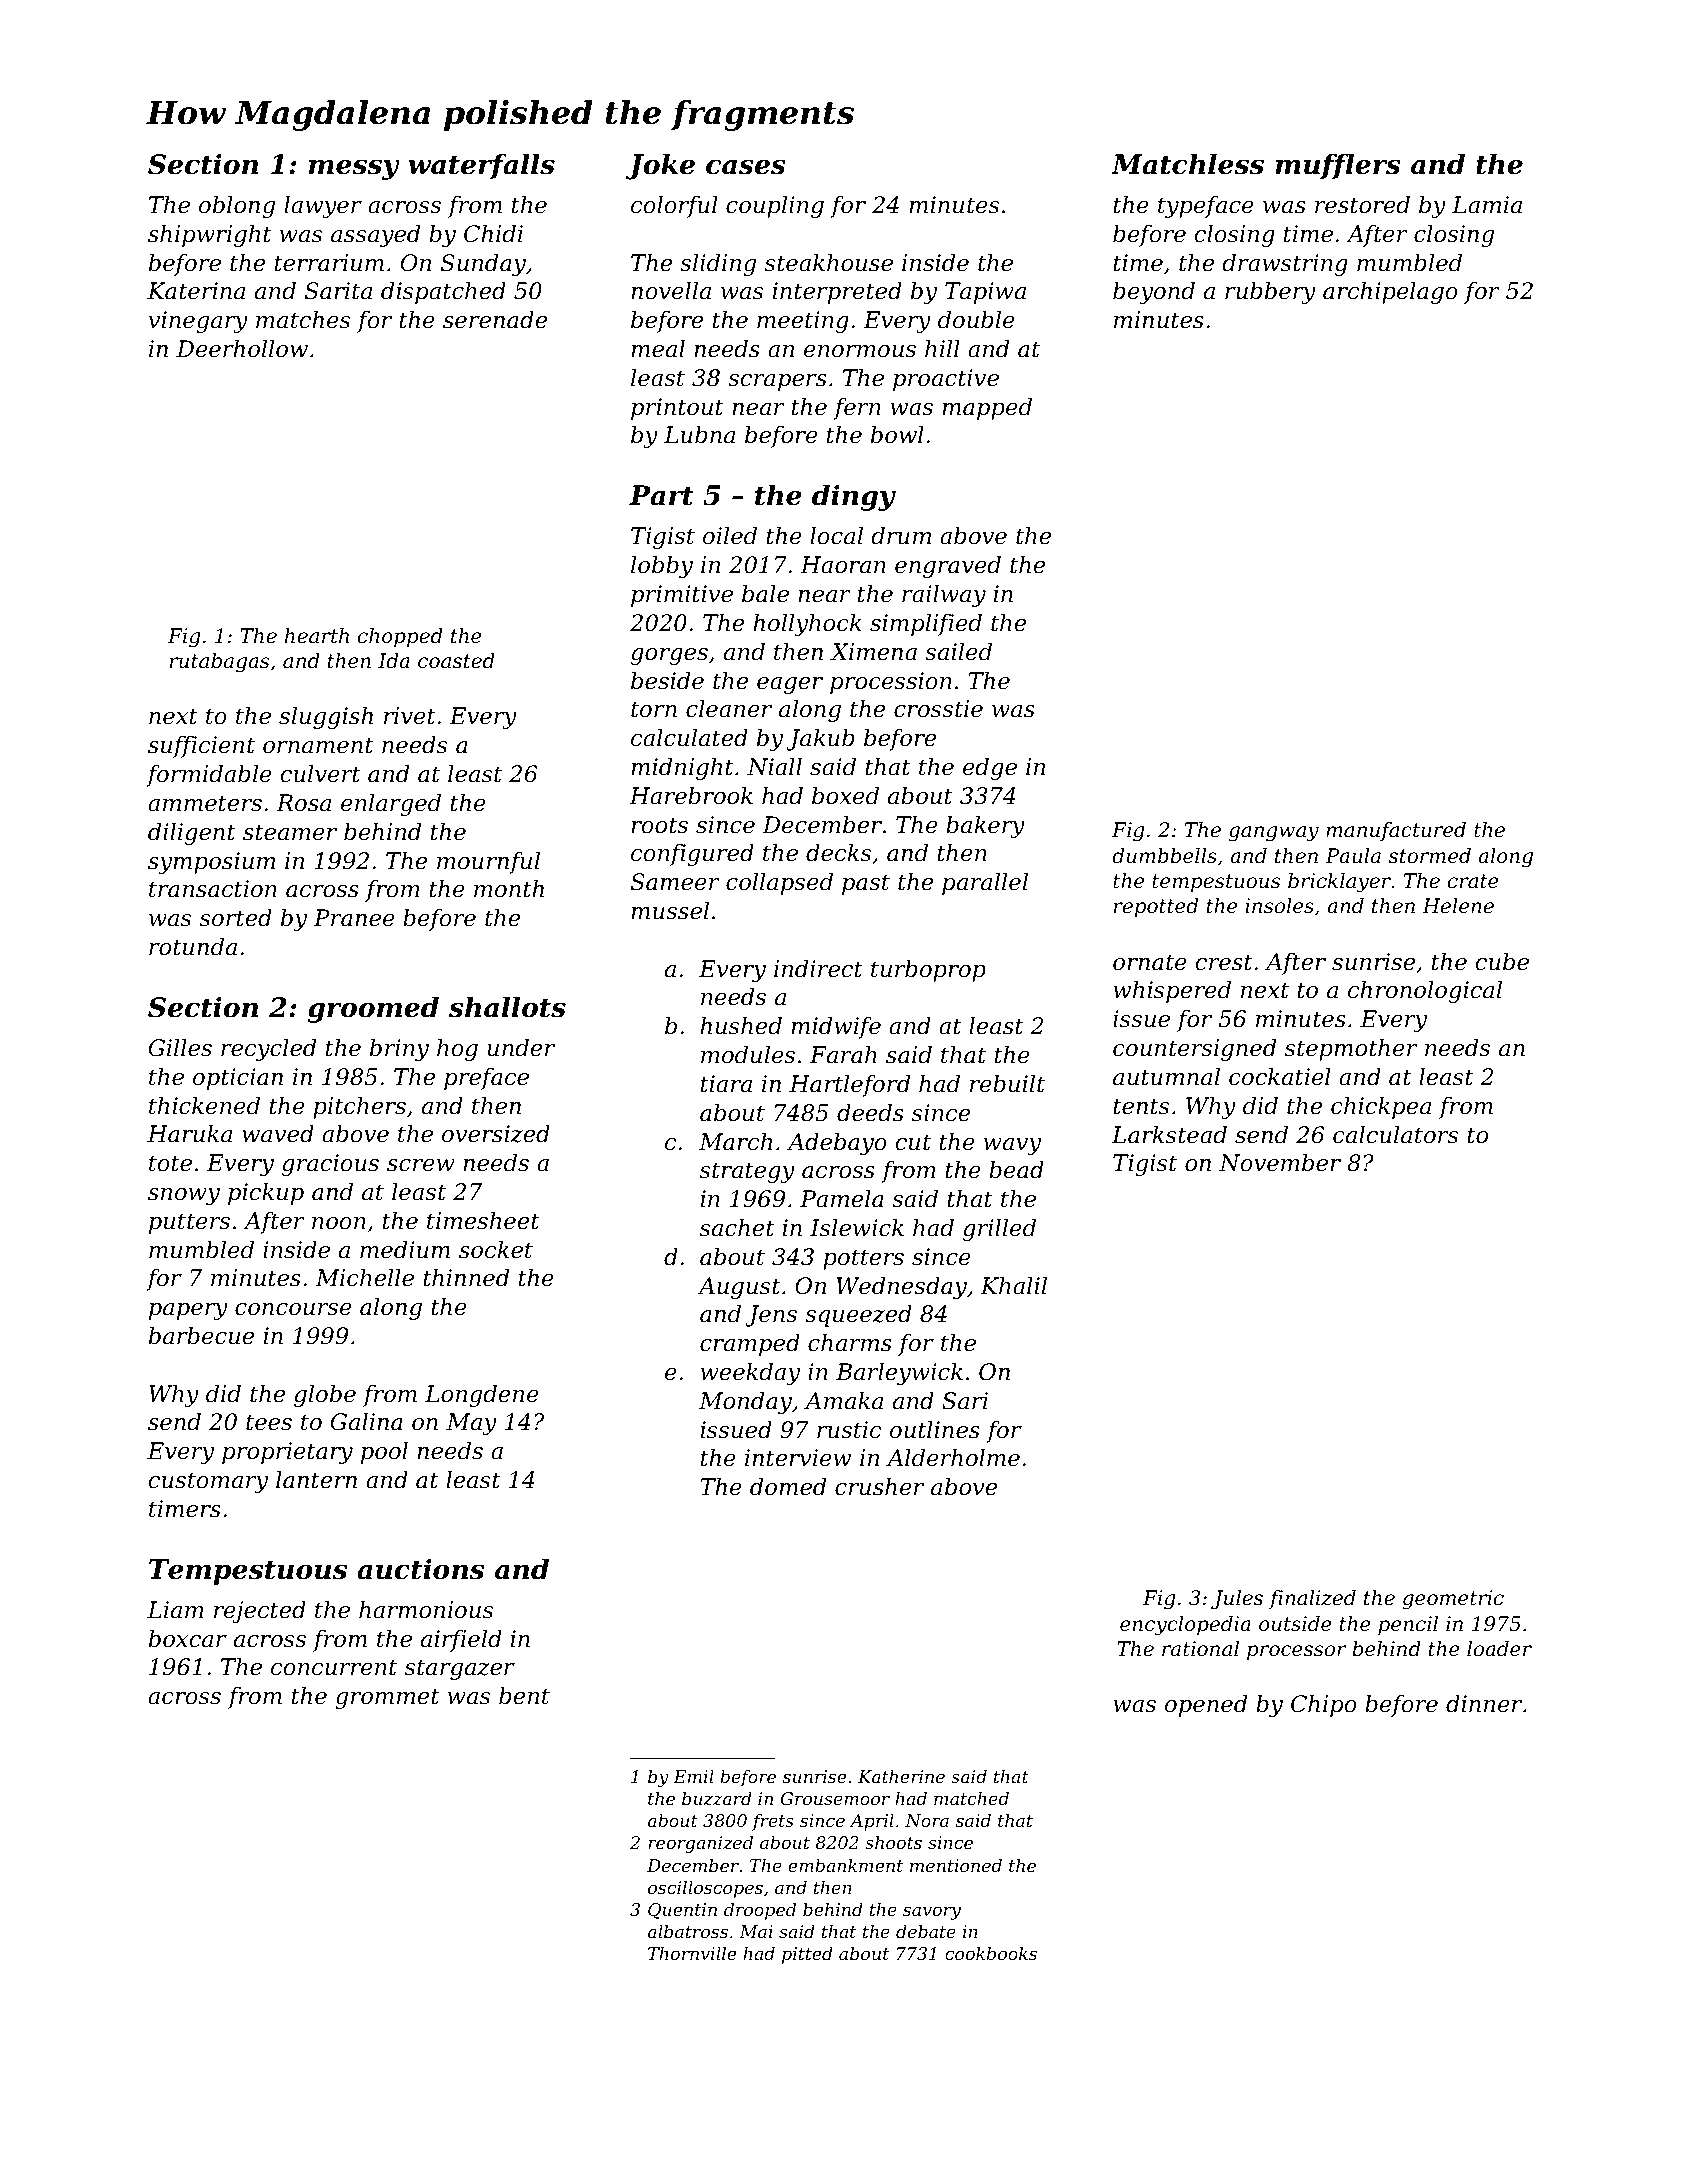 The image size is (1683, 2178). What do you see at coordinates (739, 1288) in the document?
I see `August` at bounding box center [739, 1288].
